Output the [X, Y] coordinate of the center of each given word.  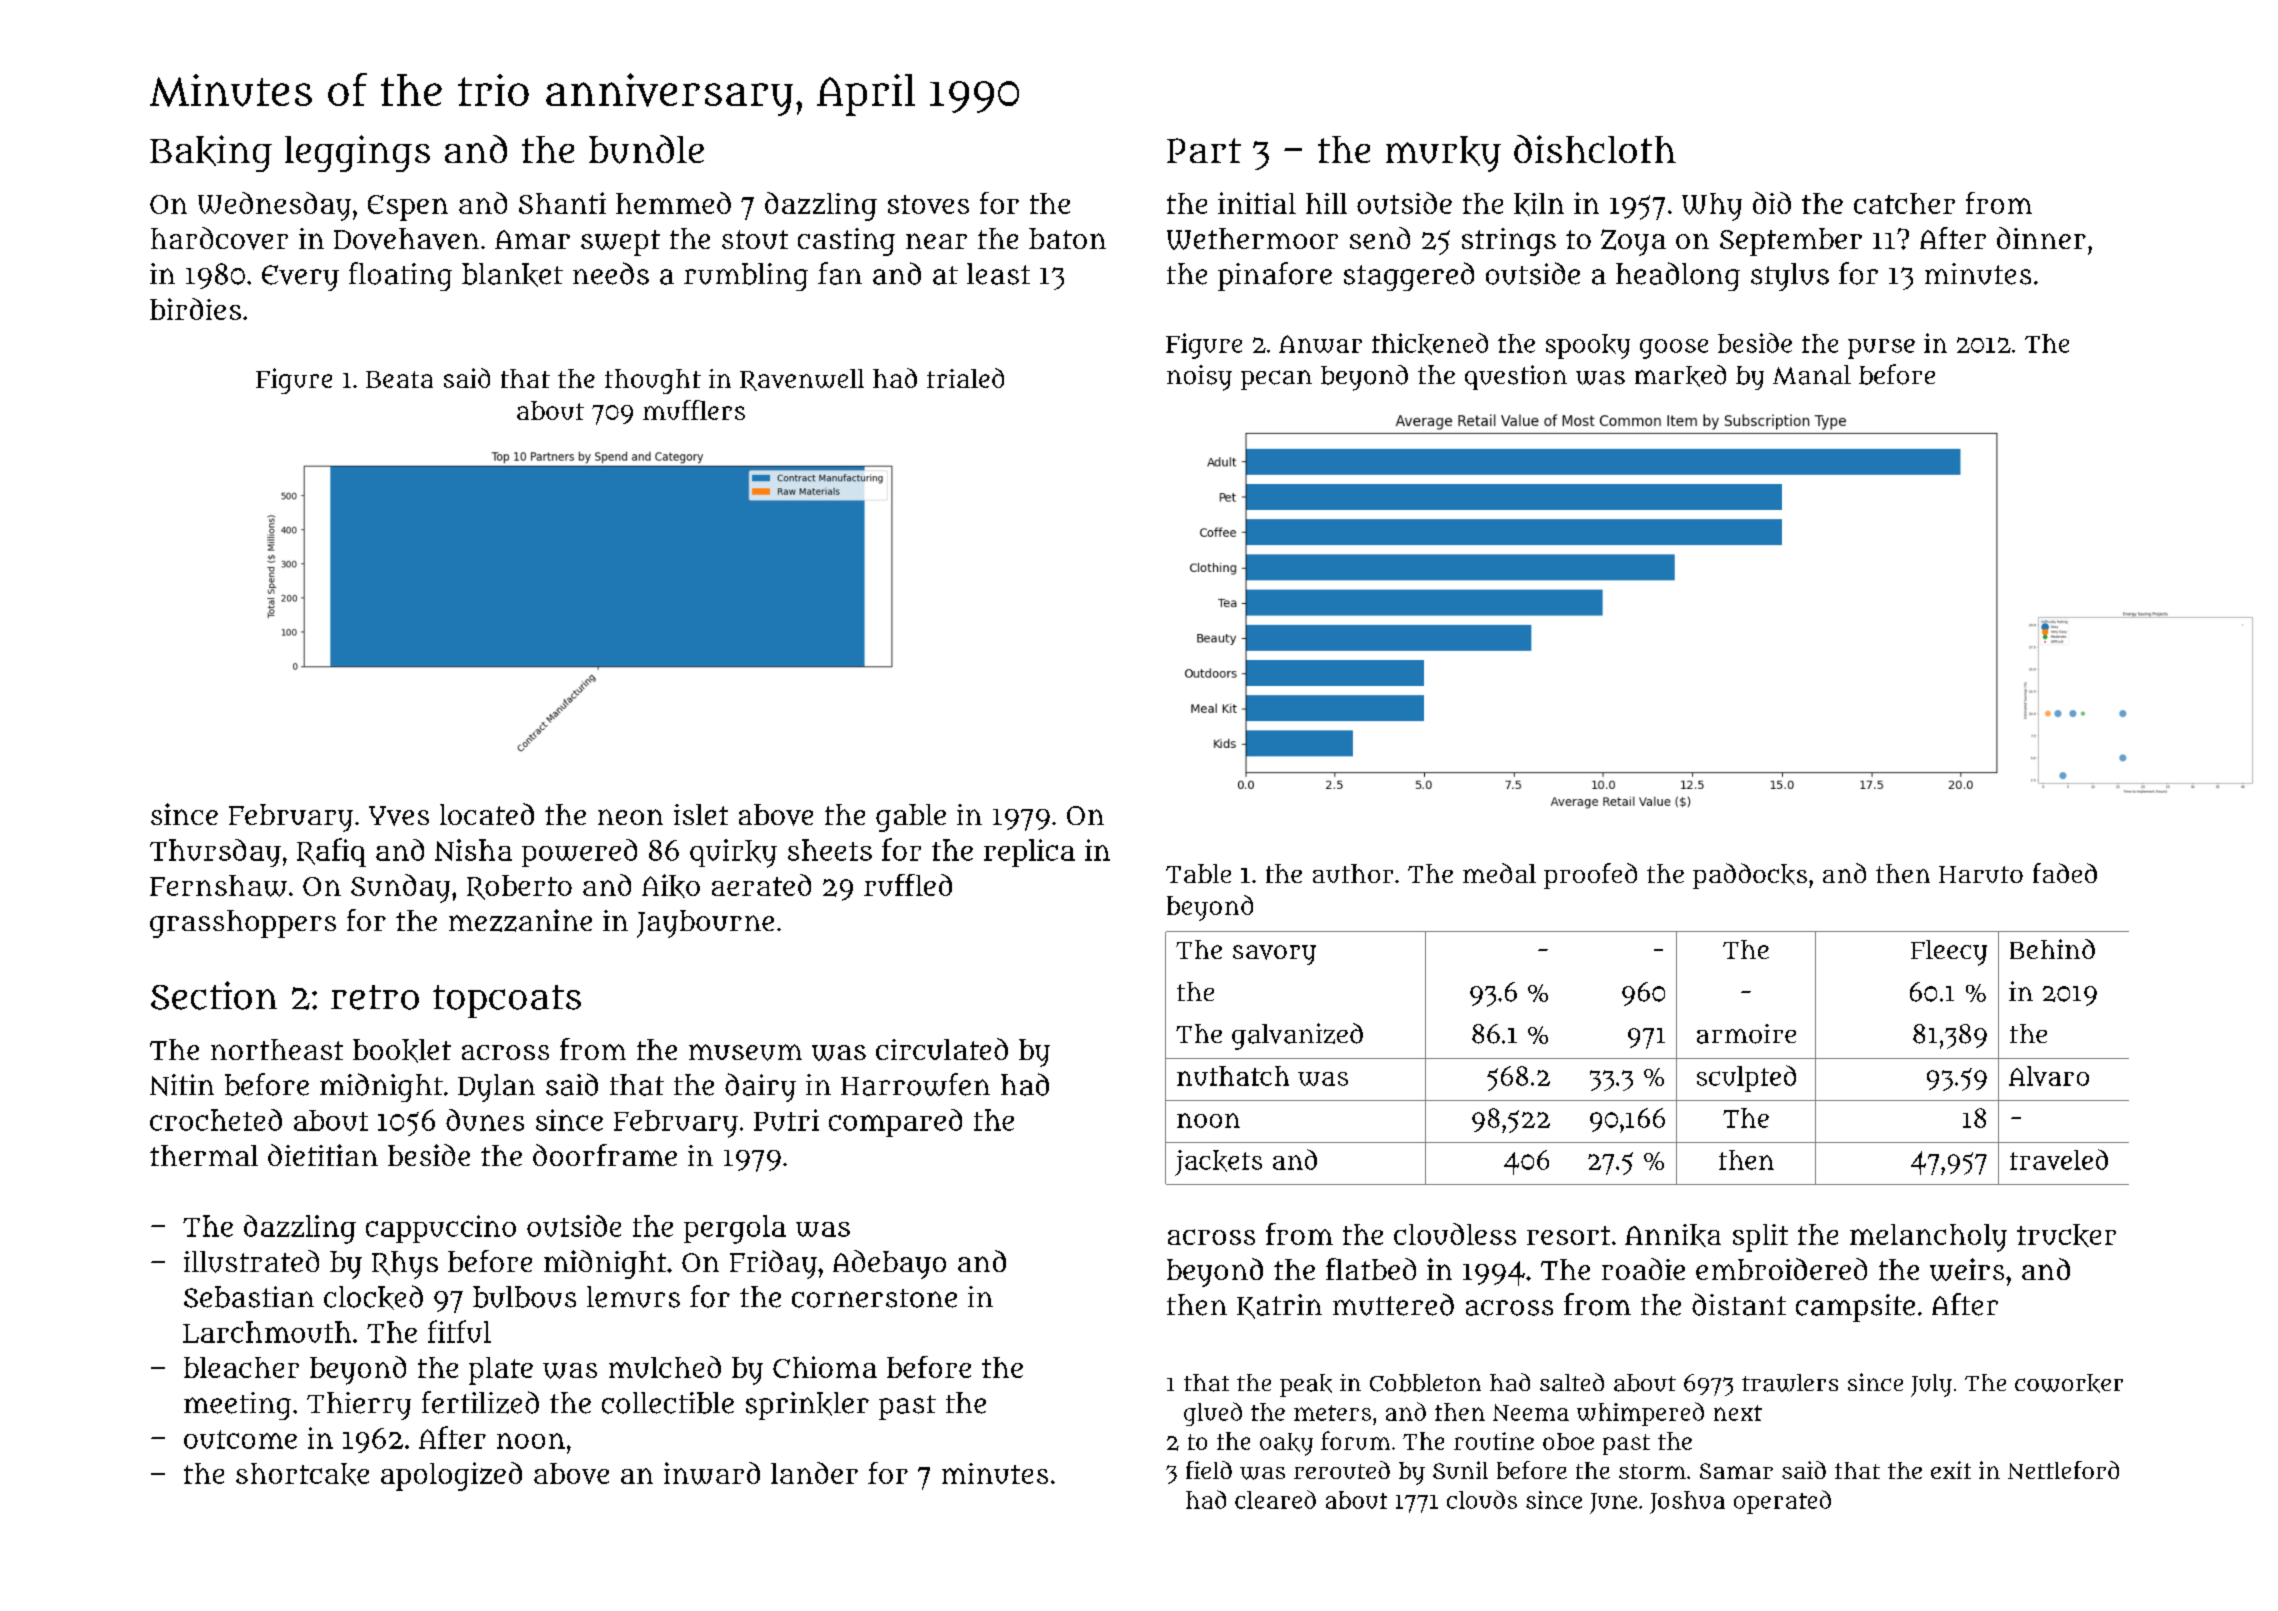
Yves [399, 816]
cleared [1275, 1499]
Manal [1812, 375]
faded [2065, 873]
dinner [2041, 238]
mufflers [694, 410]
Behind [2052, 949]
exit [1951, 1470]
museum [745, 1052]
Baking [211, 153]
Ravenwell [802, 380]
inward [712, 1473]
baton [1067, 238]
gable [911, 818]
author [1353, 873]
